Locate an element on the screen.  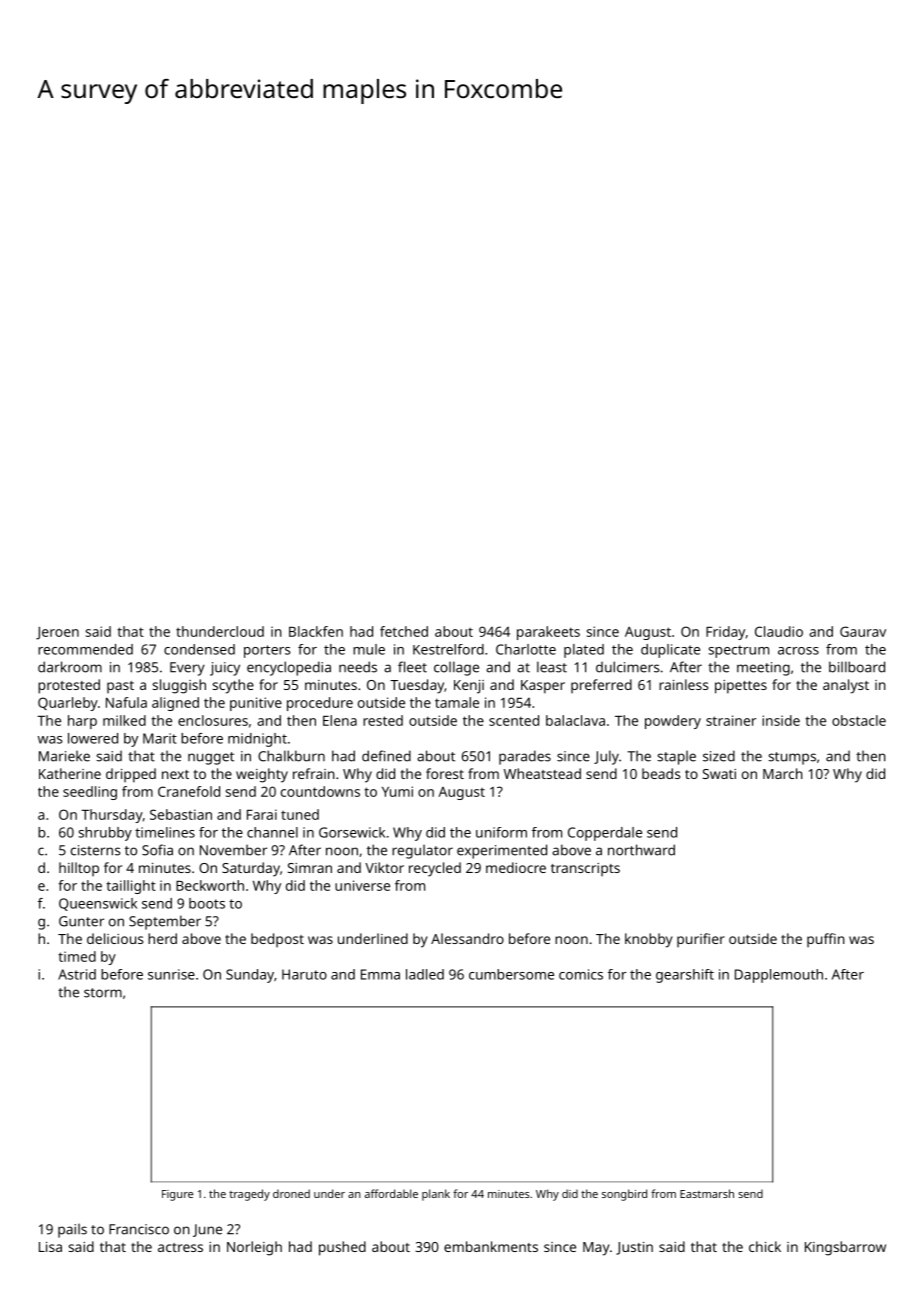
actress is located at coordinates (180, 1247).
